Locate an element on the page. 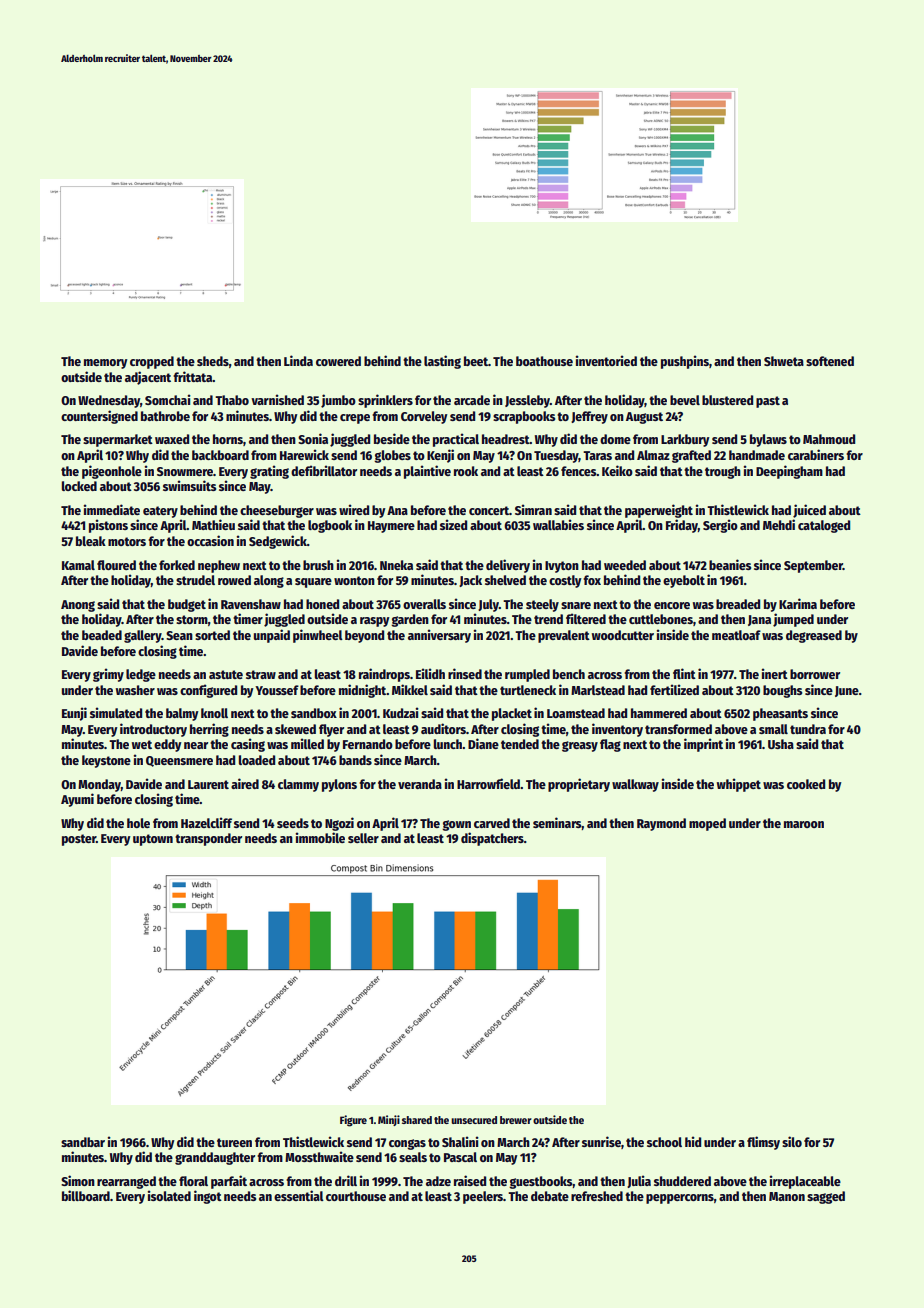 Image resolution: width=924 pixels, height=1308 pixels. seller is located at coordinates (363, 838).
